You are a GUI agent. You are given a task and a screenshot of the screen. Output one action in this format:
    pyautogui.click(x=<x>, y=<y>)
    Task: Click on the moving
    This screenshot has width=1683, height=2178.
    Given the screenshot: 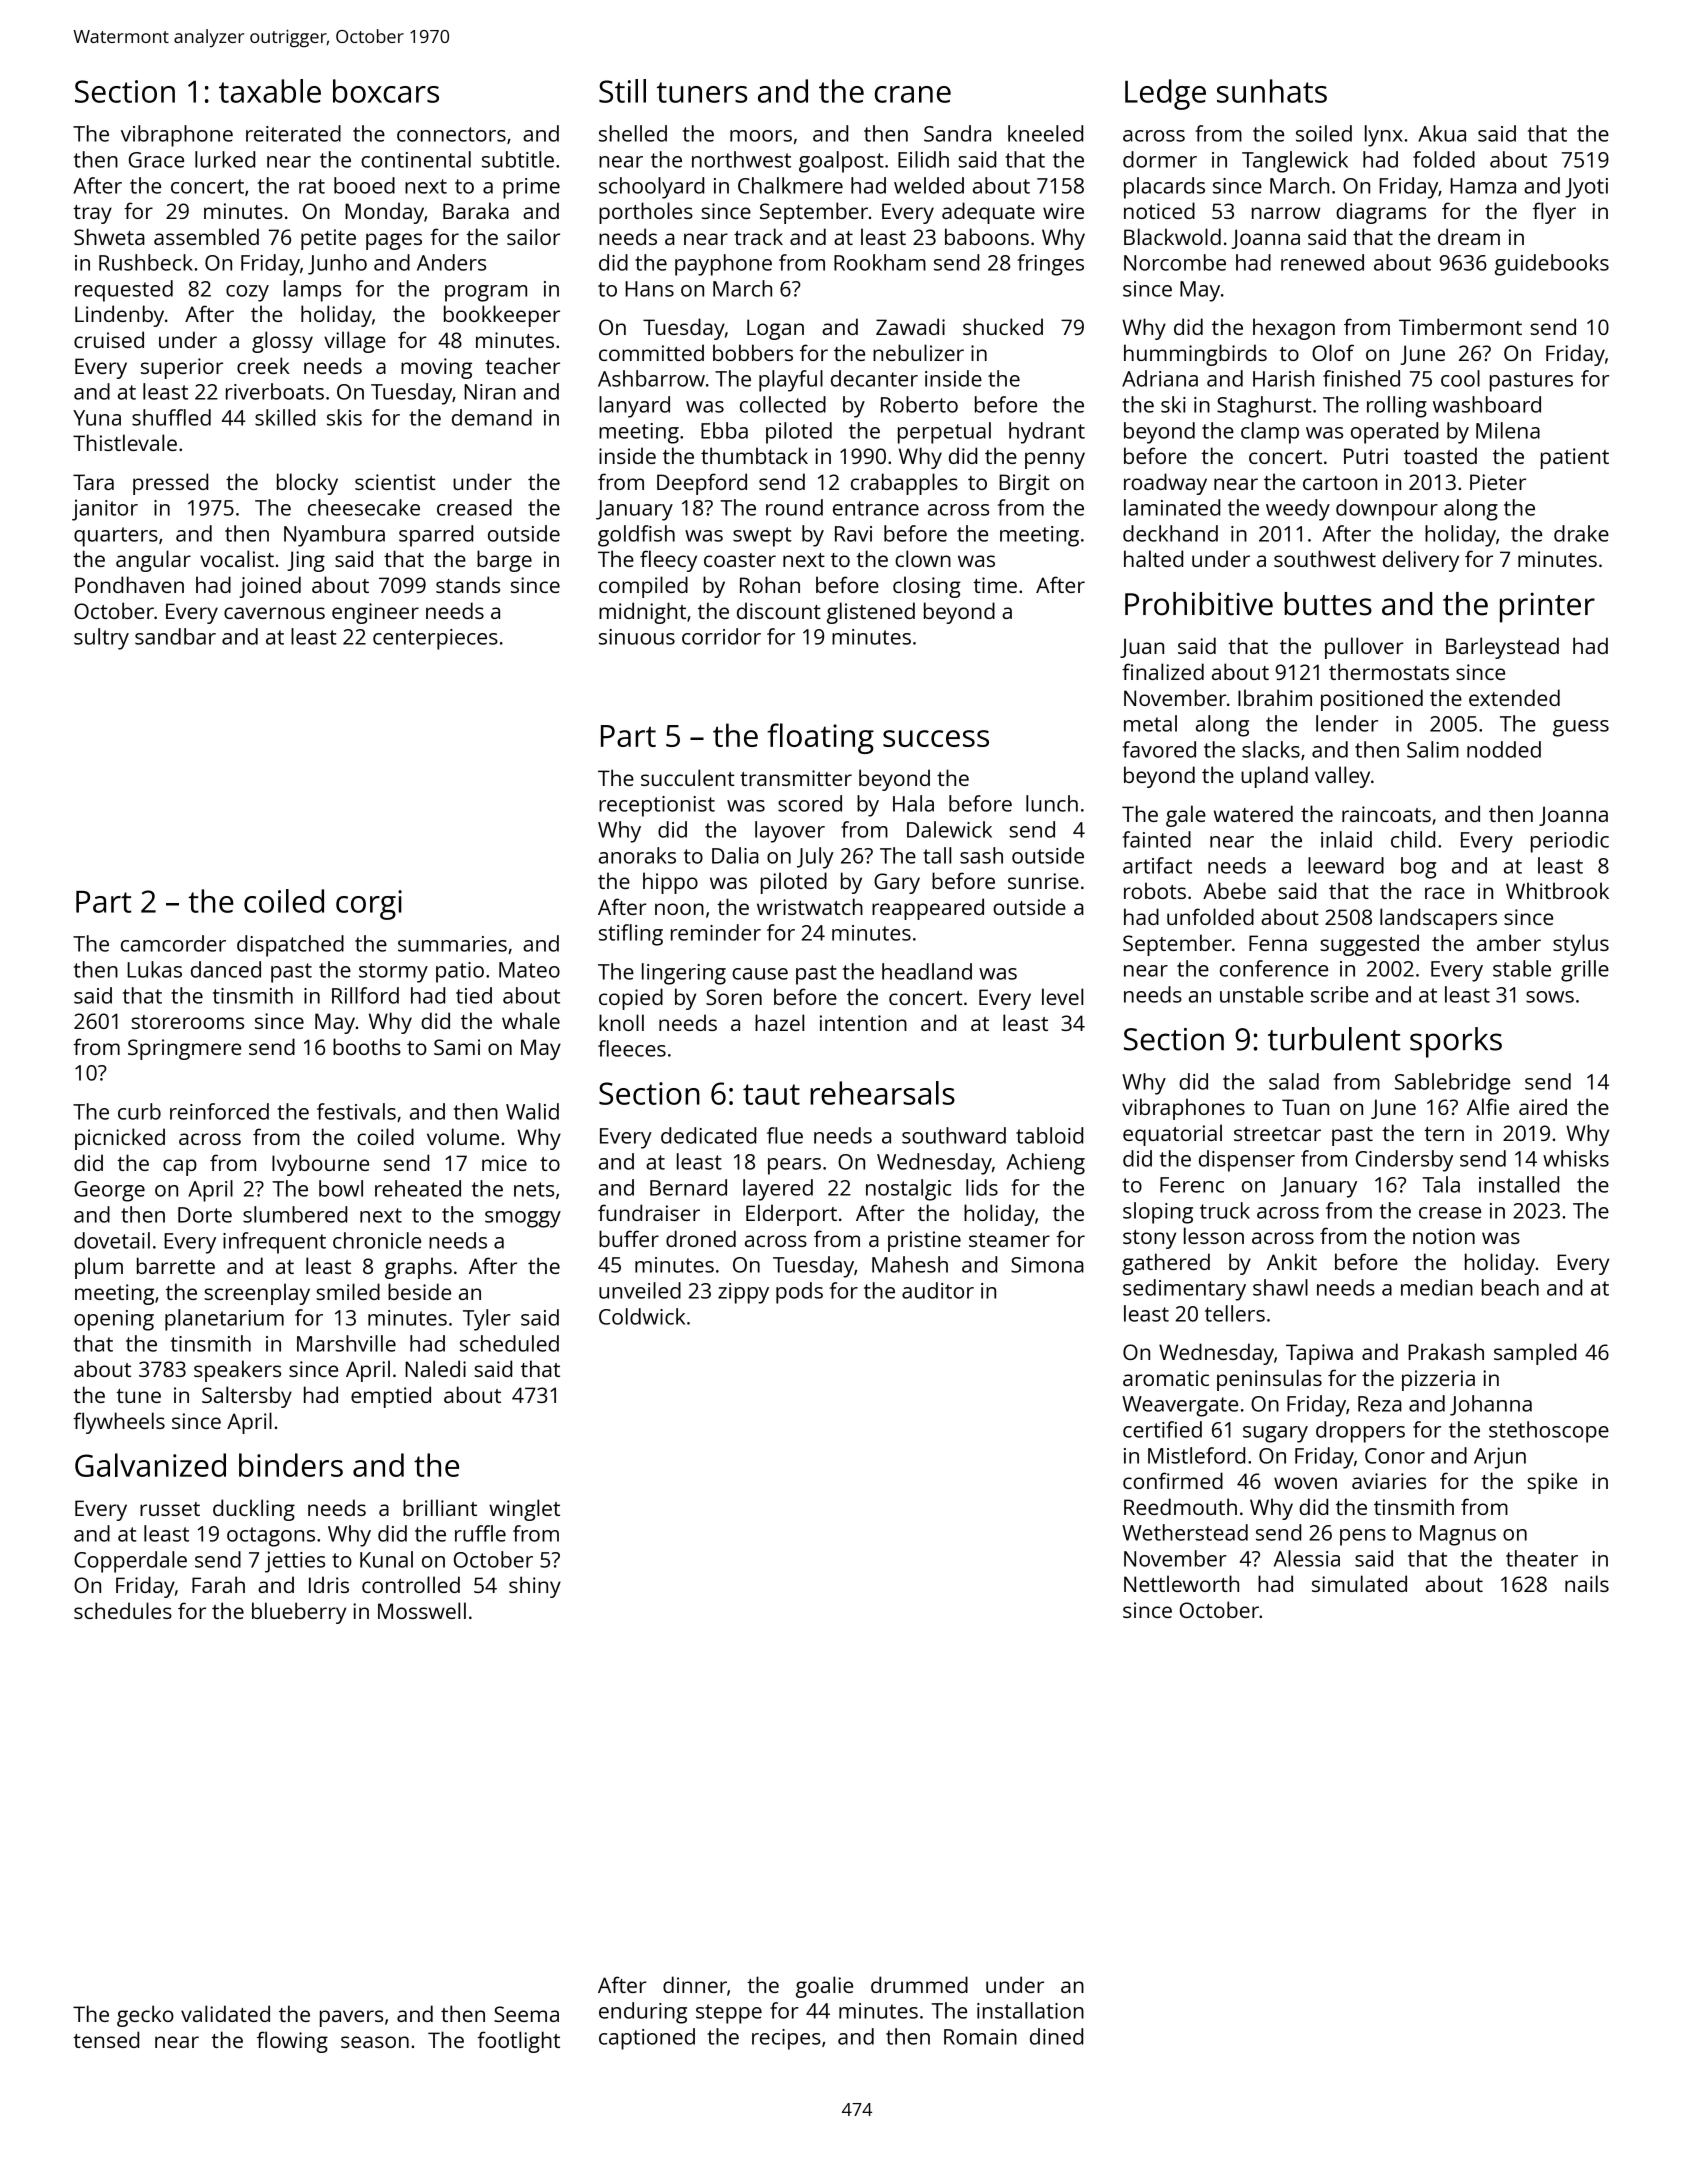 What is the action you would take?
    pyautogui.click(x=436, y=368)
